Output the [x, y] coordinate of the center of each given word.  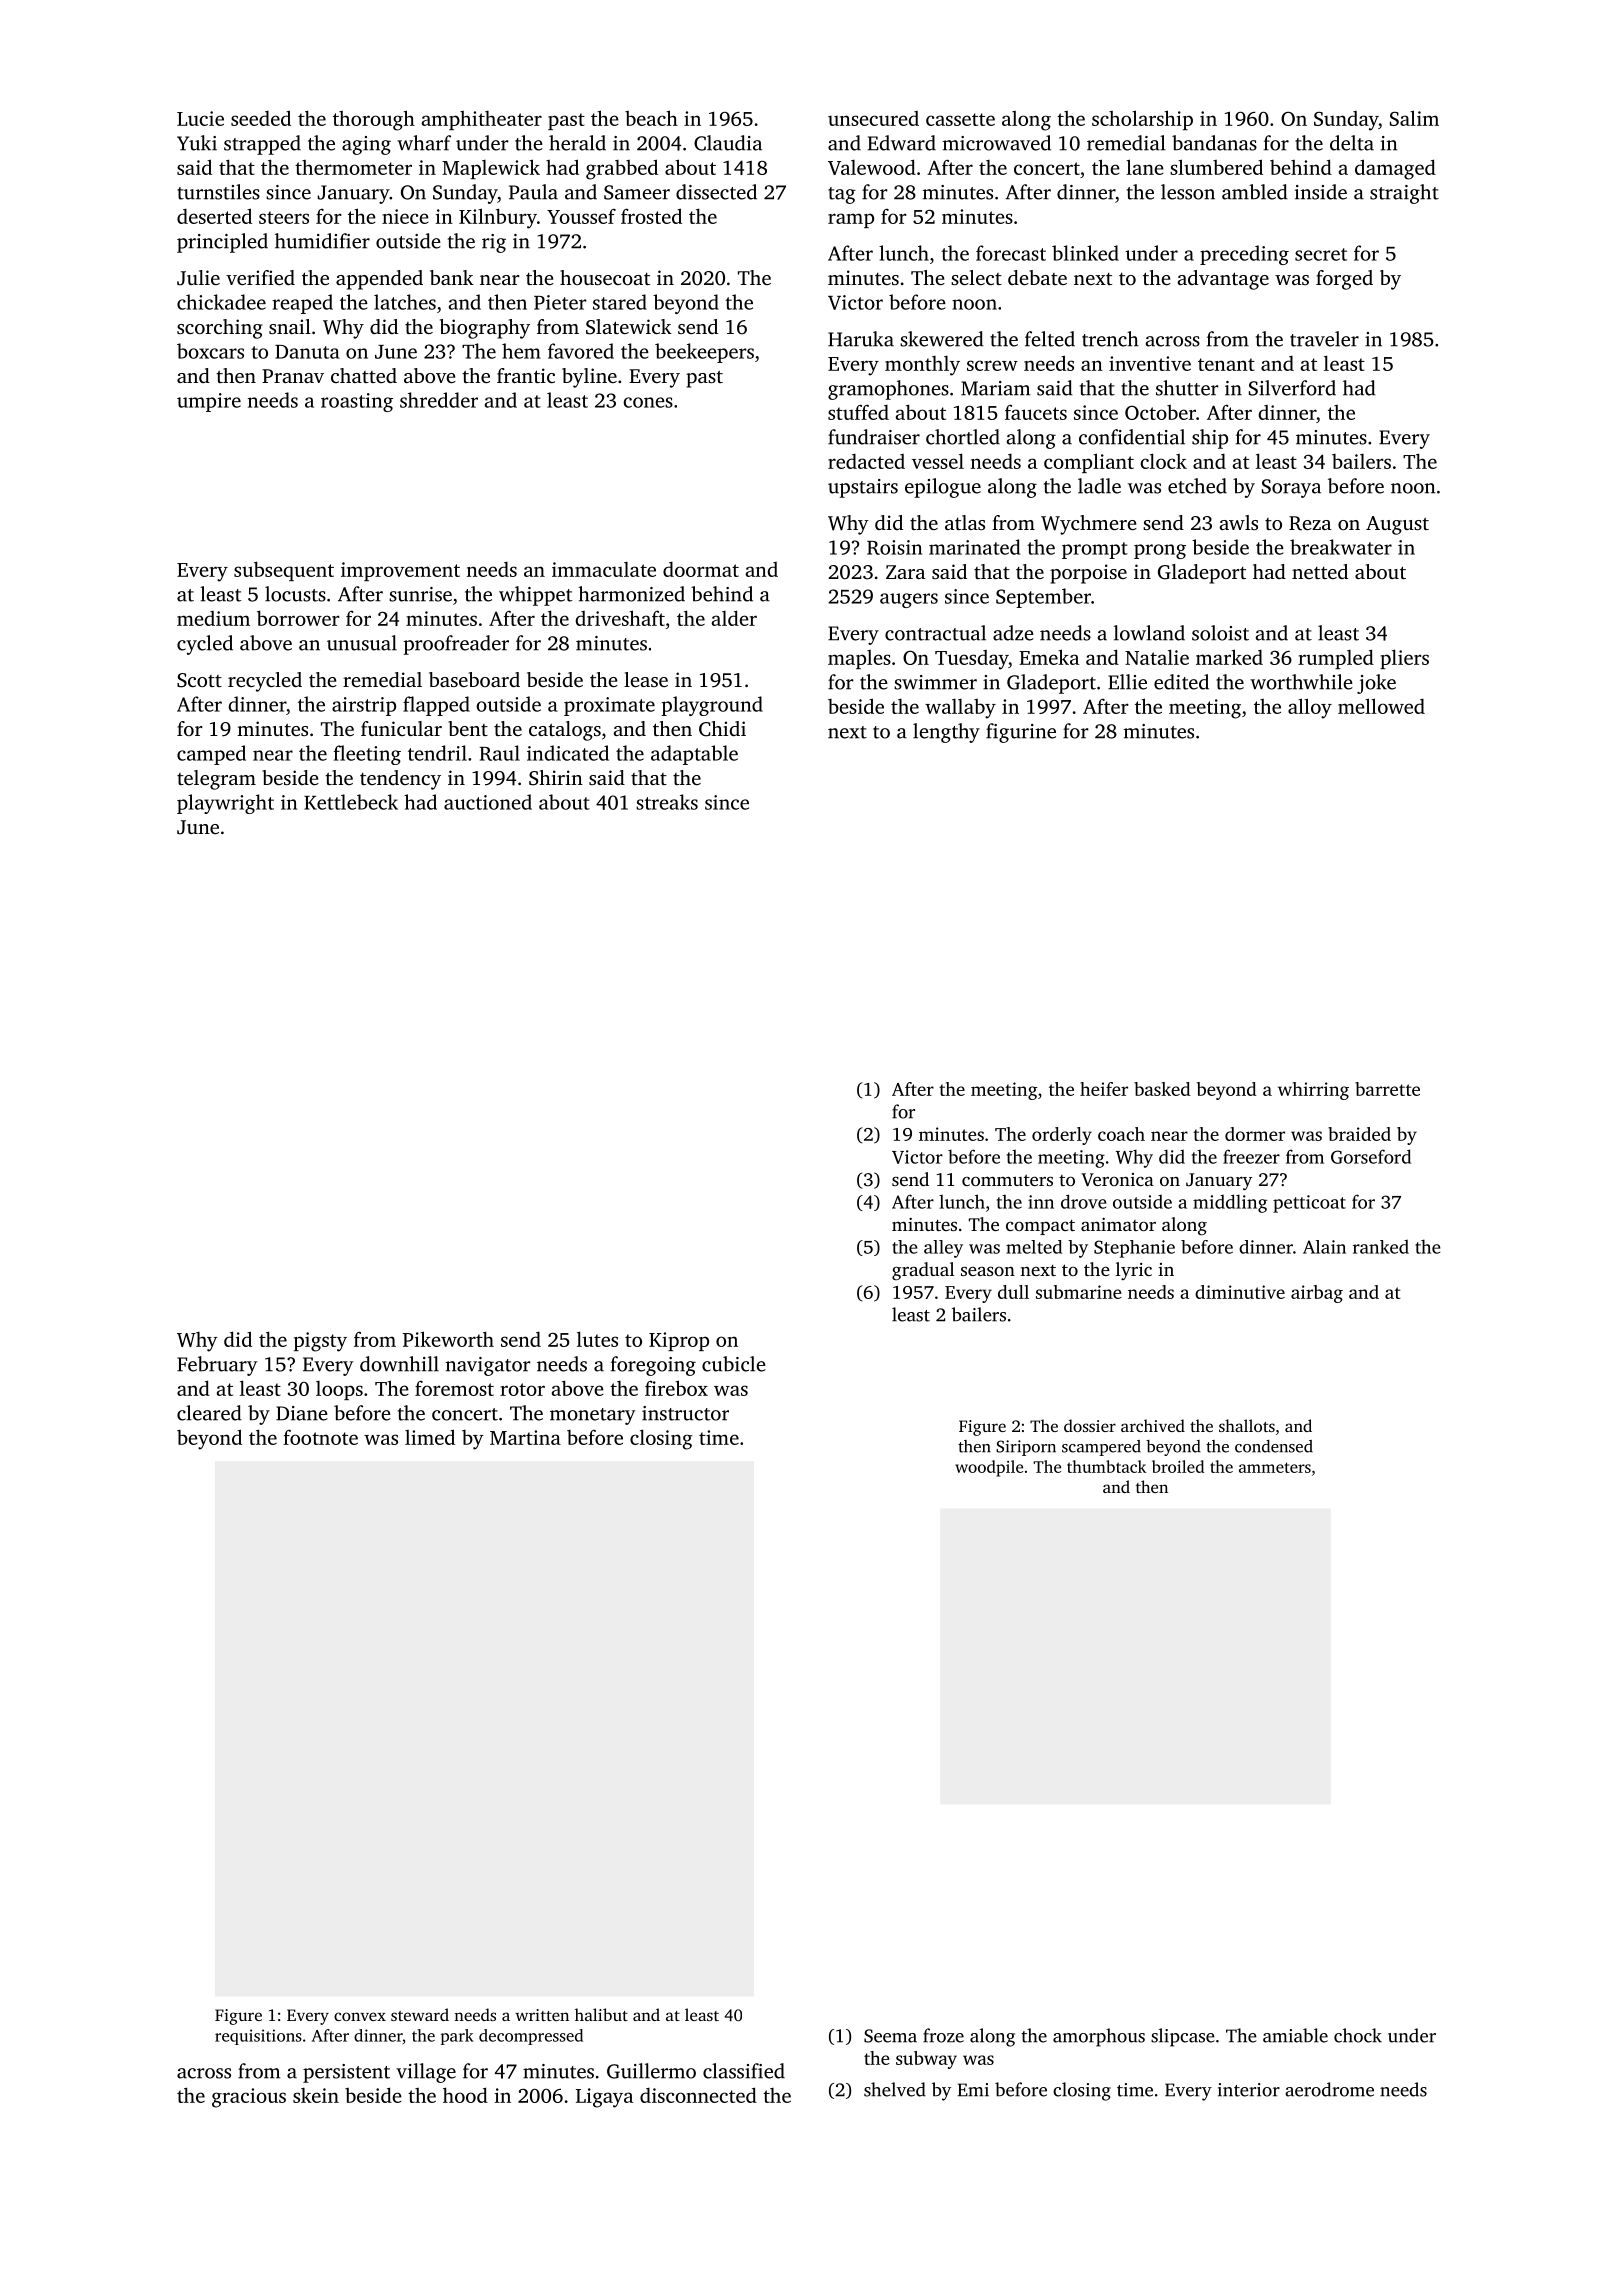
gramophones [888, 390]
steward [420, 2014]
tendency [400, 780]
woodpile [989, 1468]
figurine [1021, 733]
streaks [667, 802]
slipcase [1183, 2037]
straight [1404, 194]
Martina [525, 1437]
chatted [364, 375]
